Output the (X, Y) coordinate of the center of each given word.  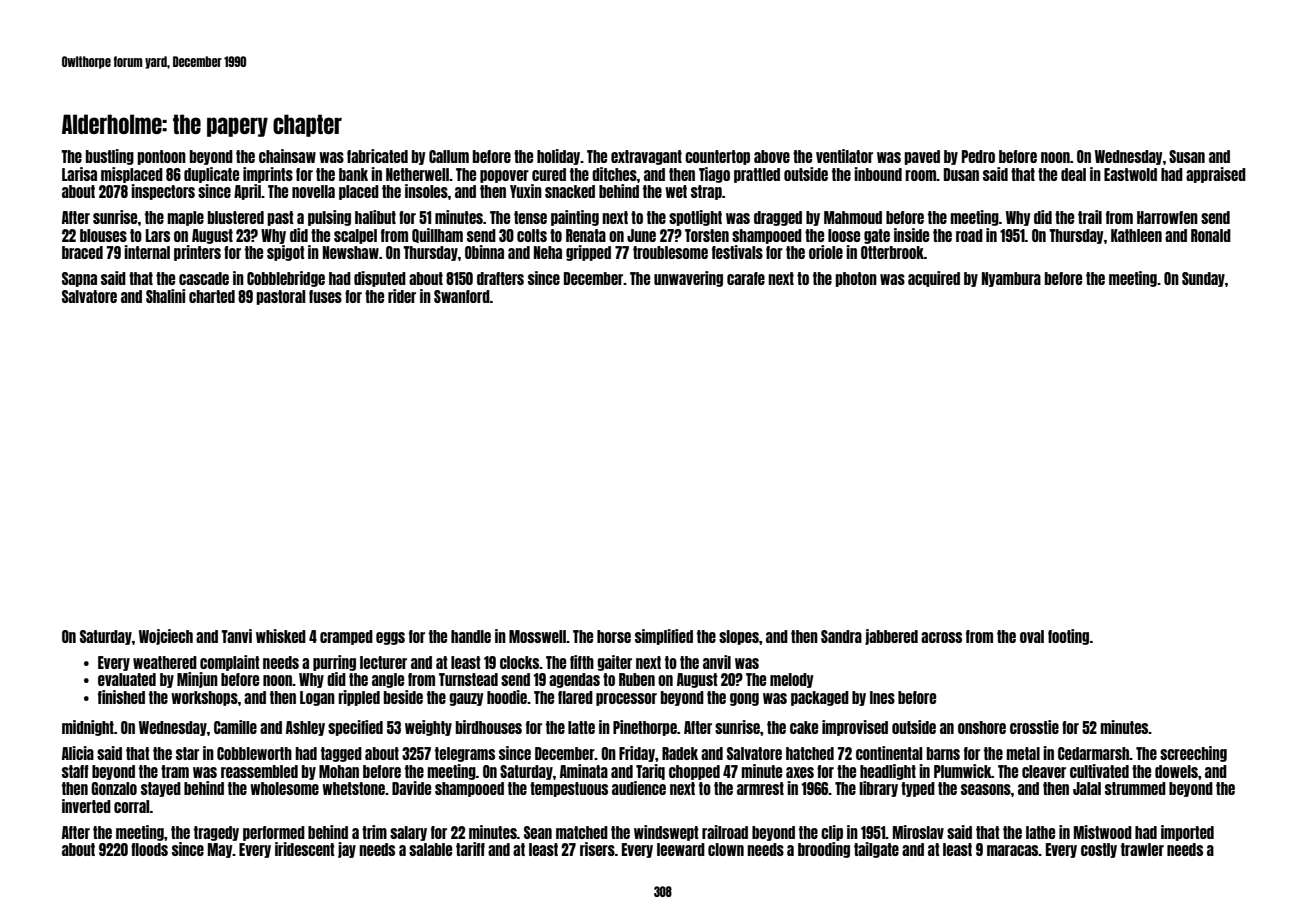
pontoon (161, 157)
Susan (1187, 156)
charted (212, 296)
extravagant (646, 157)
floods (149, 849)
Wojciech (166, 637)
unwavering (688, 279)
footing (1068, 637)
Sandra (841, 636)
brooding (824, 850)
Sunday (1203, 279)
